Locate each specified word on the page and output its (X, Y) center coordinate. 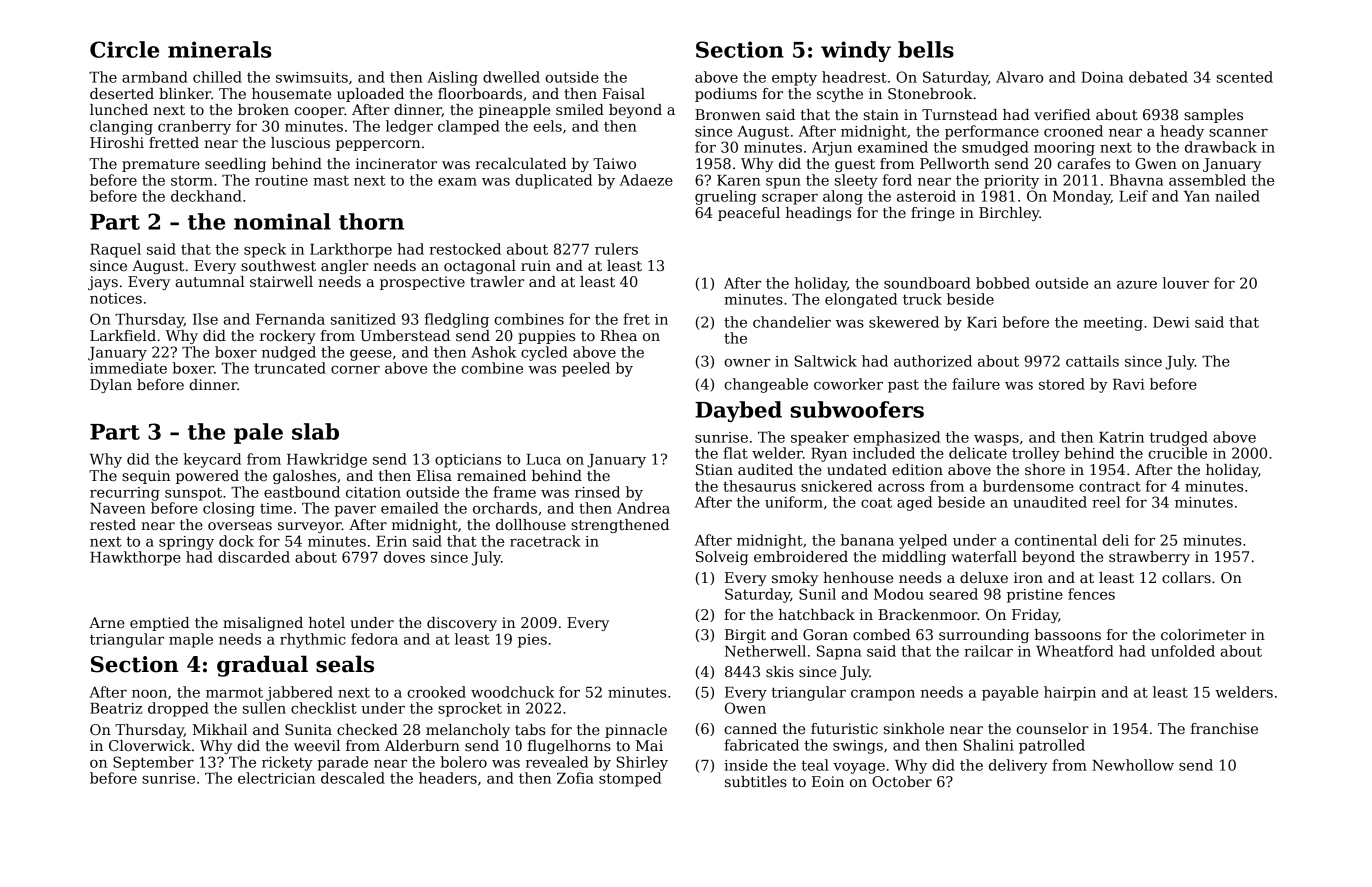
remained (491, 475)
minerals (220, 49)
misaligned (263, 624)
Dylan (111, 386)
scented (1245, 77)
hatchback (817, 614)
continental (1056, 540)
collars (1186, 577)
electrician (276, 778)
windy (856, 51)
